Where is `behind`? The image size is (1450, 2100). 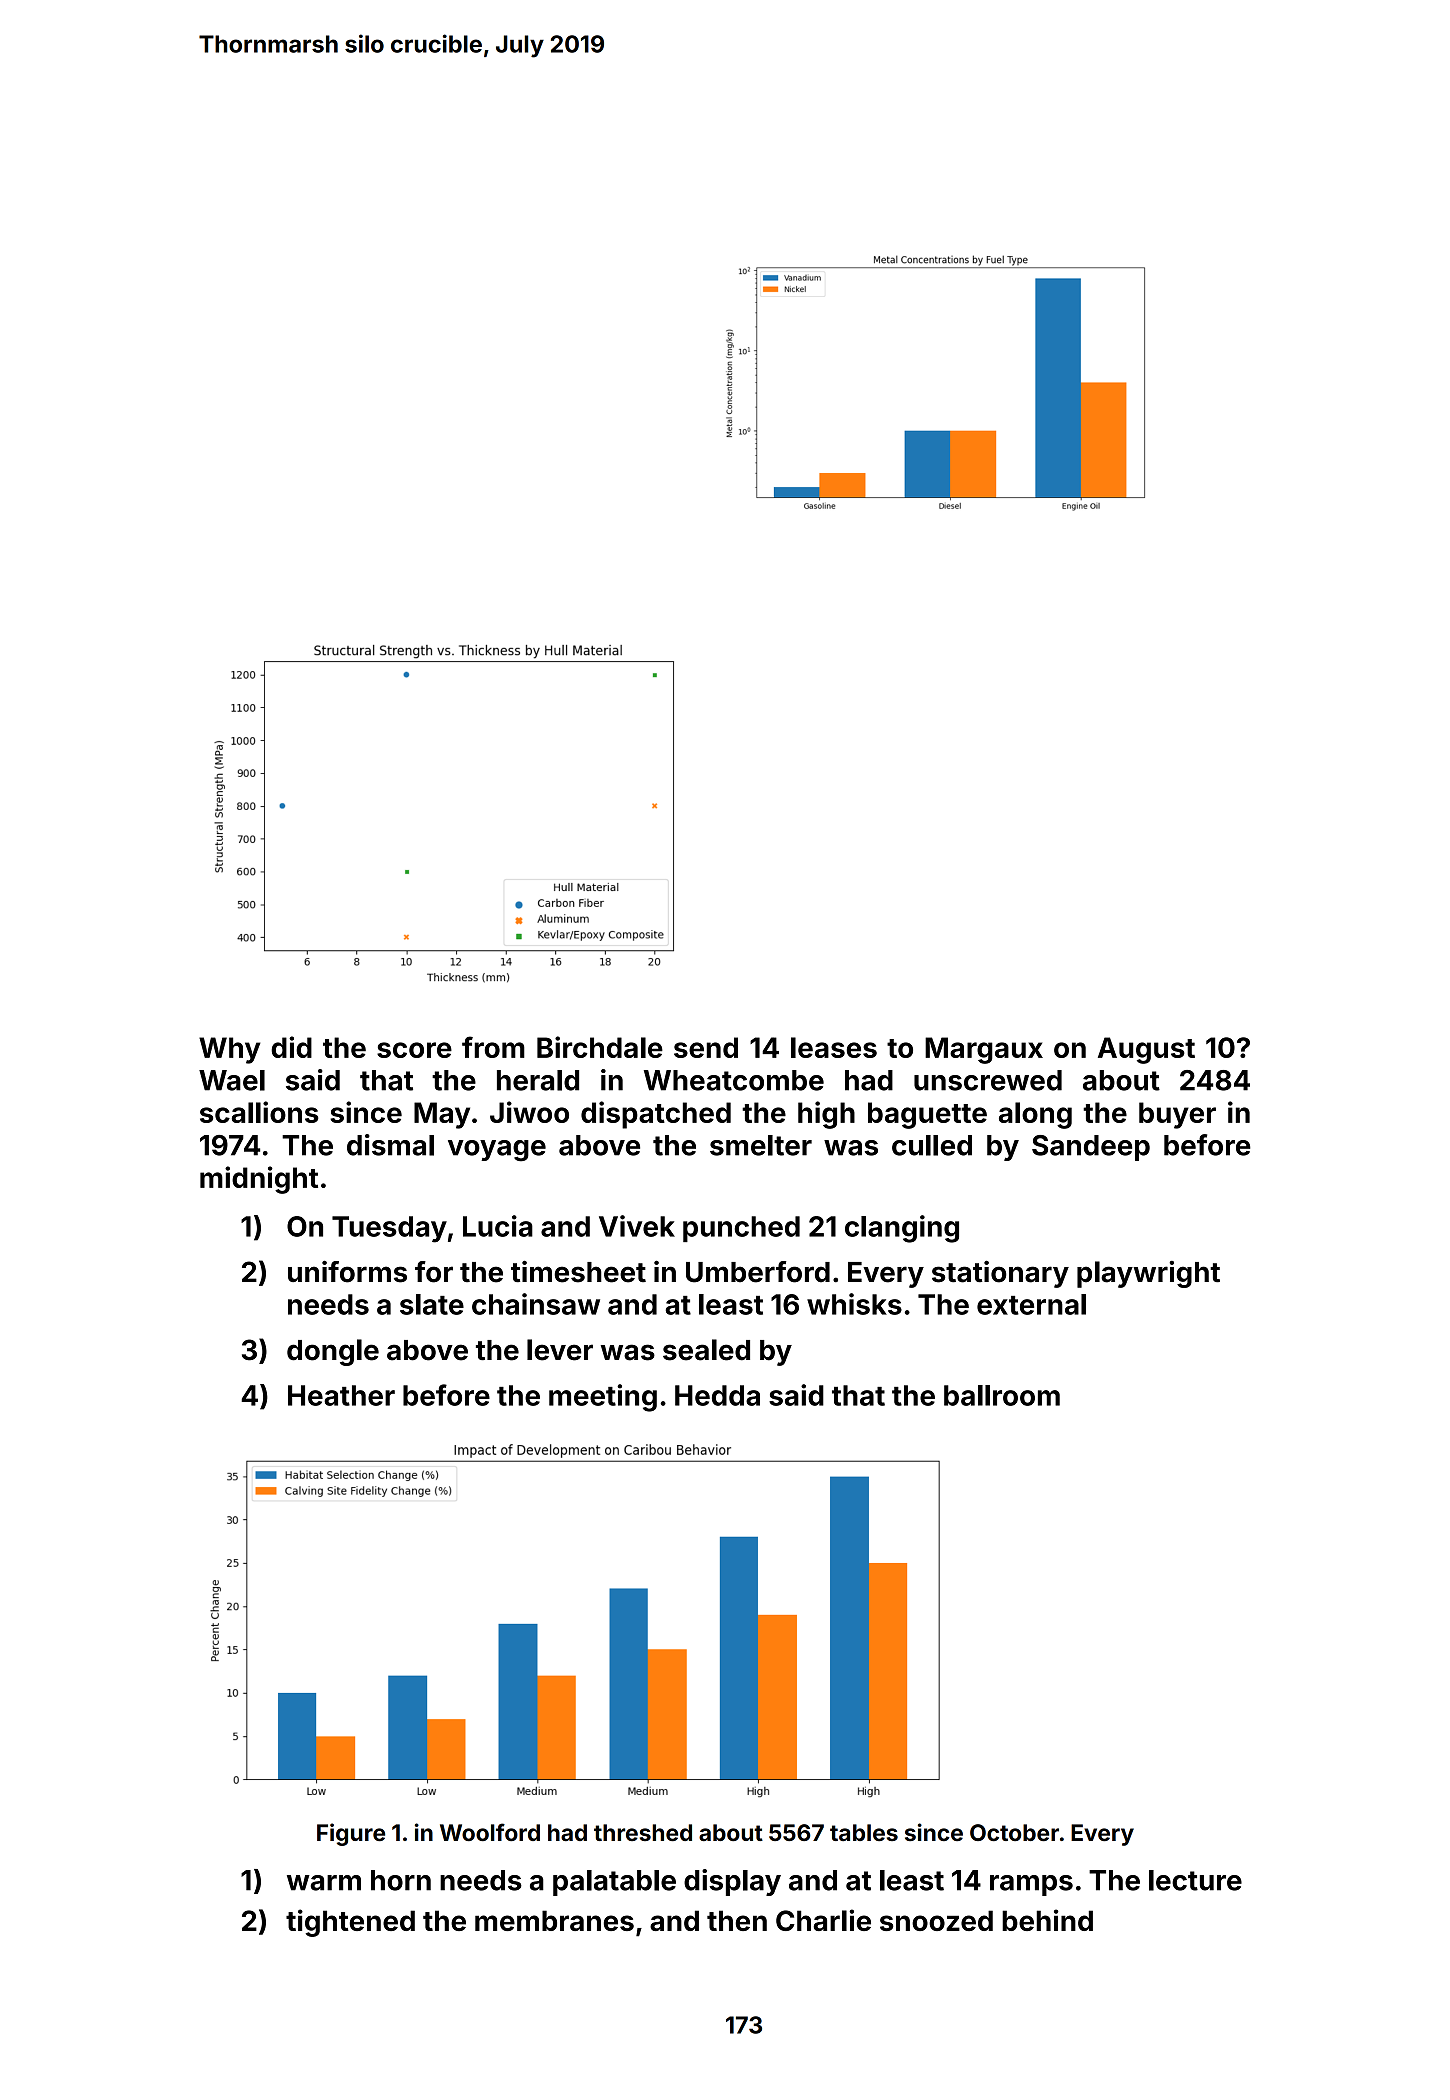 behind is located at coordinates (1047, 1920).
